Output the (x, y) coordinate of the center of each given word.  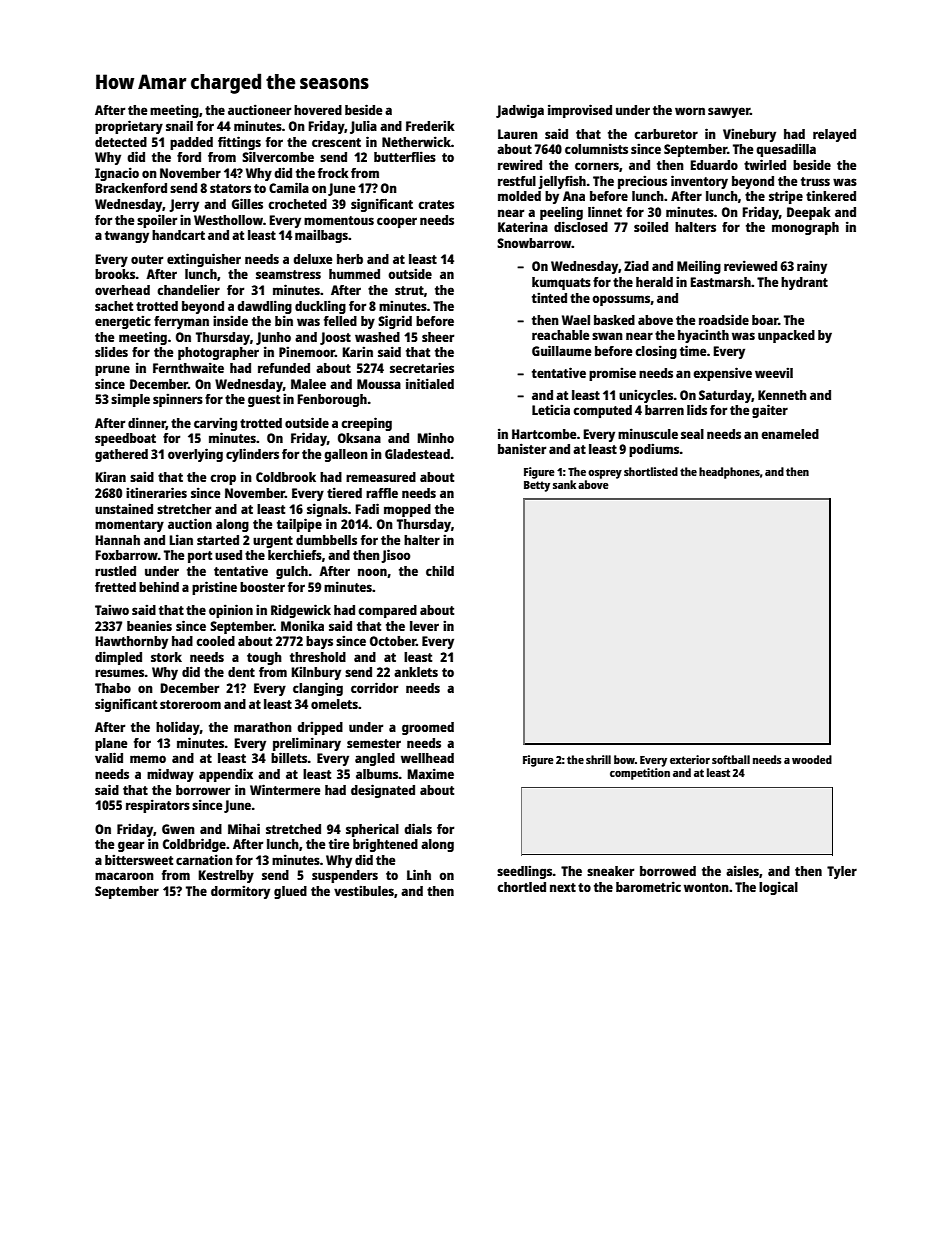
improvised (580, 111)
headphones (729, 473)
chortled (521, 887)
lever (424, 626)
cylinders (252, 455)
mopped (407, 510)
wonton (706, 887)
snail (179, 125)
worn (690, 111)
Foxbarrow (126, 555)
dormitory (240, 892)
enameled (790, 434)
